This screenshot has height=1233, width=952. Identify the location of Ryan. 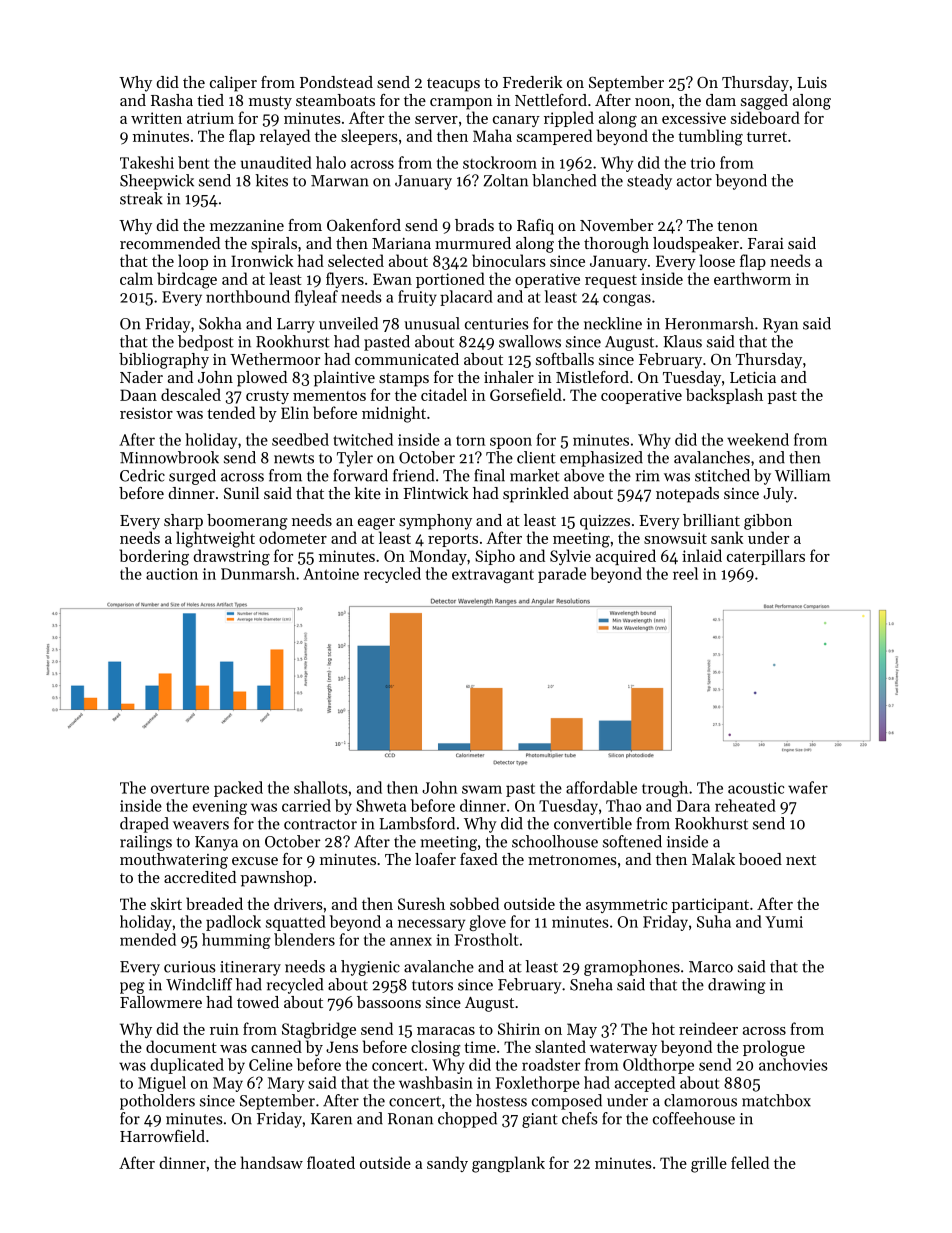
(780, 325).
